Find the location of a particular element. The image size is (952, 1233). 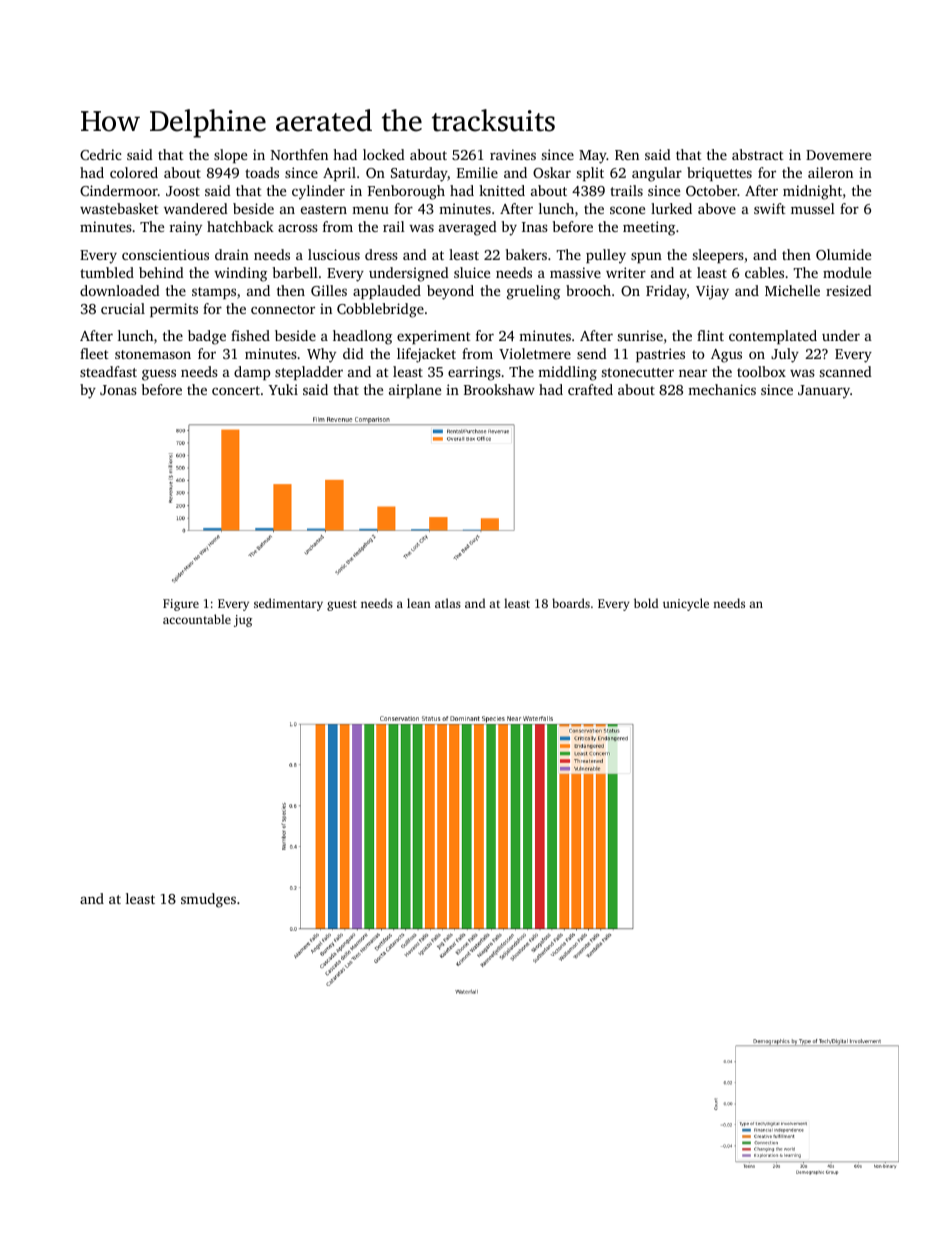

unicycle is located at coordinates (686, 604).
